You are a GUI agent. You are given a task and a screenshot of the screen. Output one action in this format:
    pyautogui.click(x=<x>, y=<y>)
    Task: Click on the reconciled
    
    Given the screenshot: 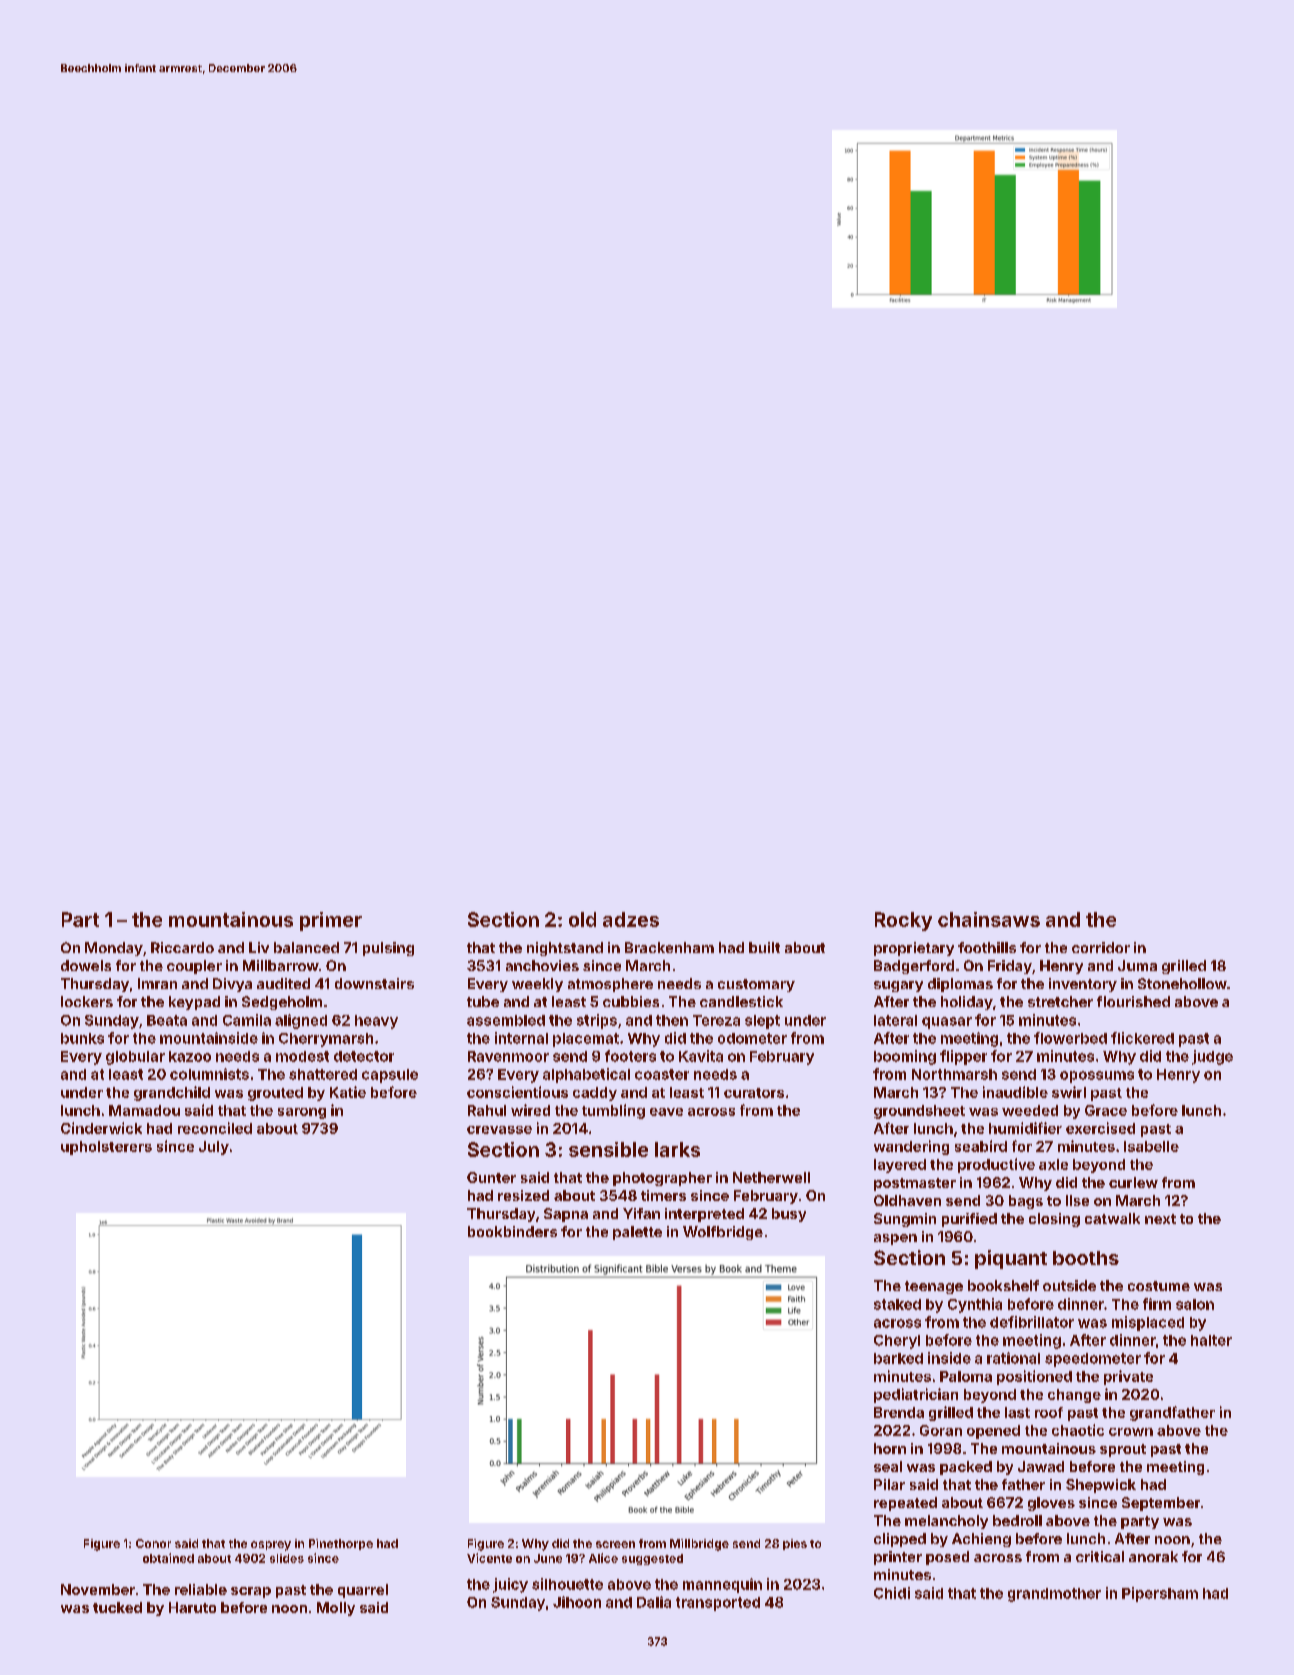 What is the action you would take?
    pyautogui.click(x=215, y=1128)
